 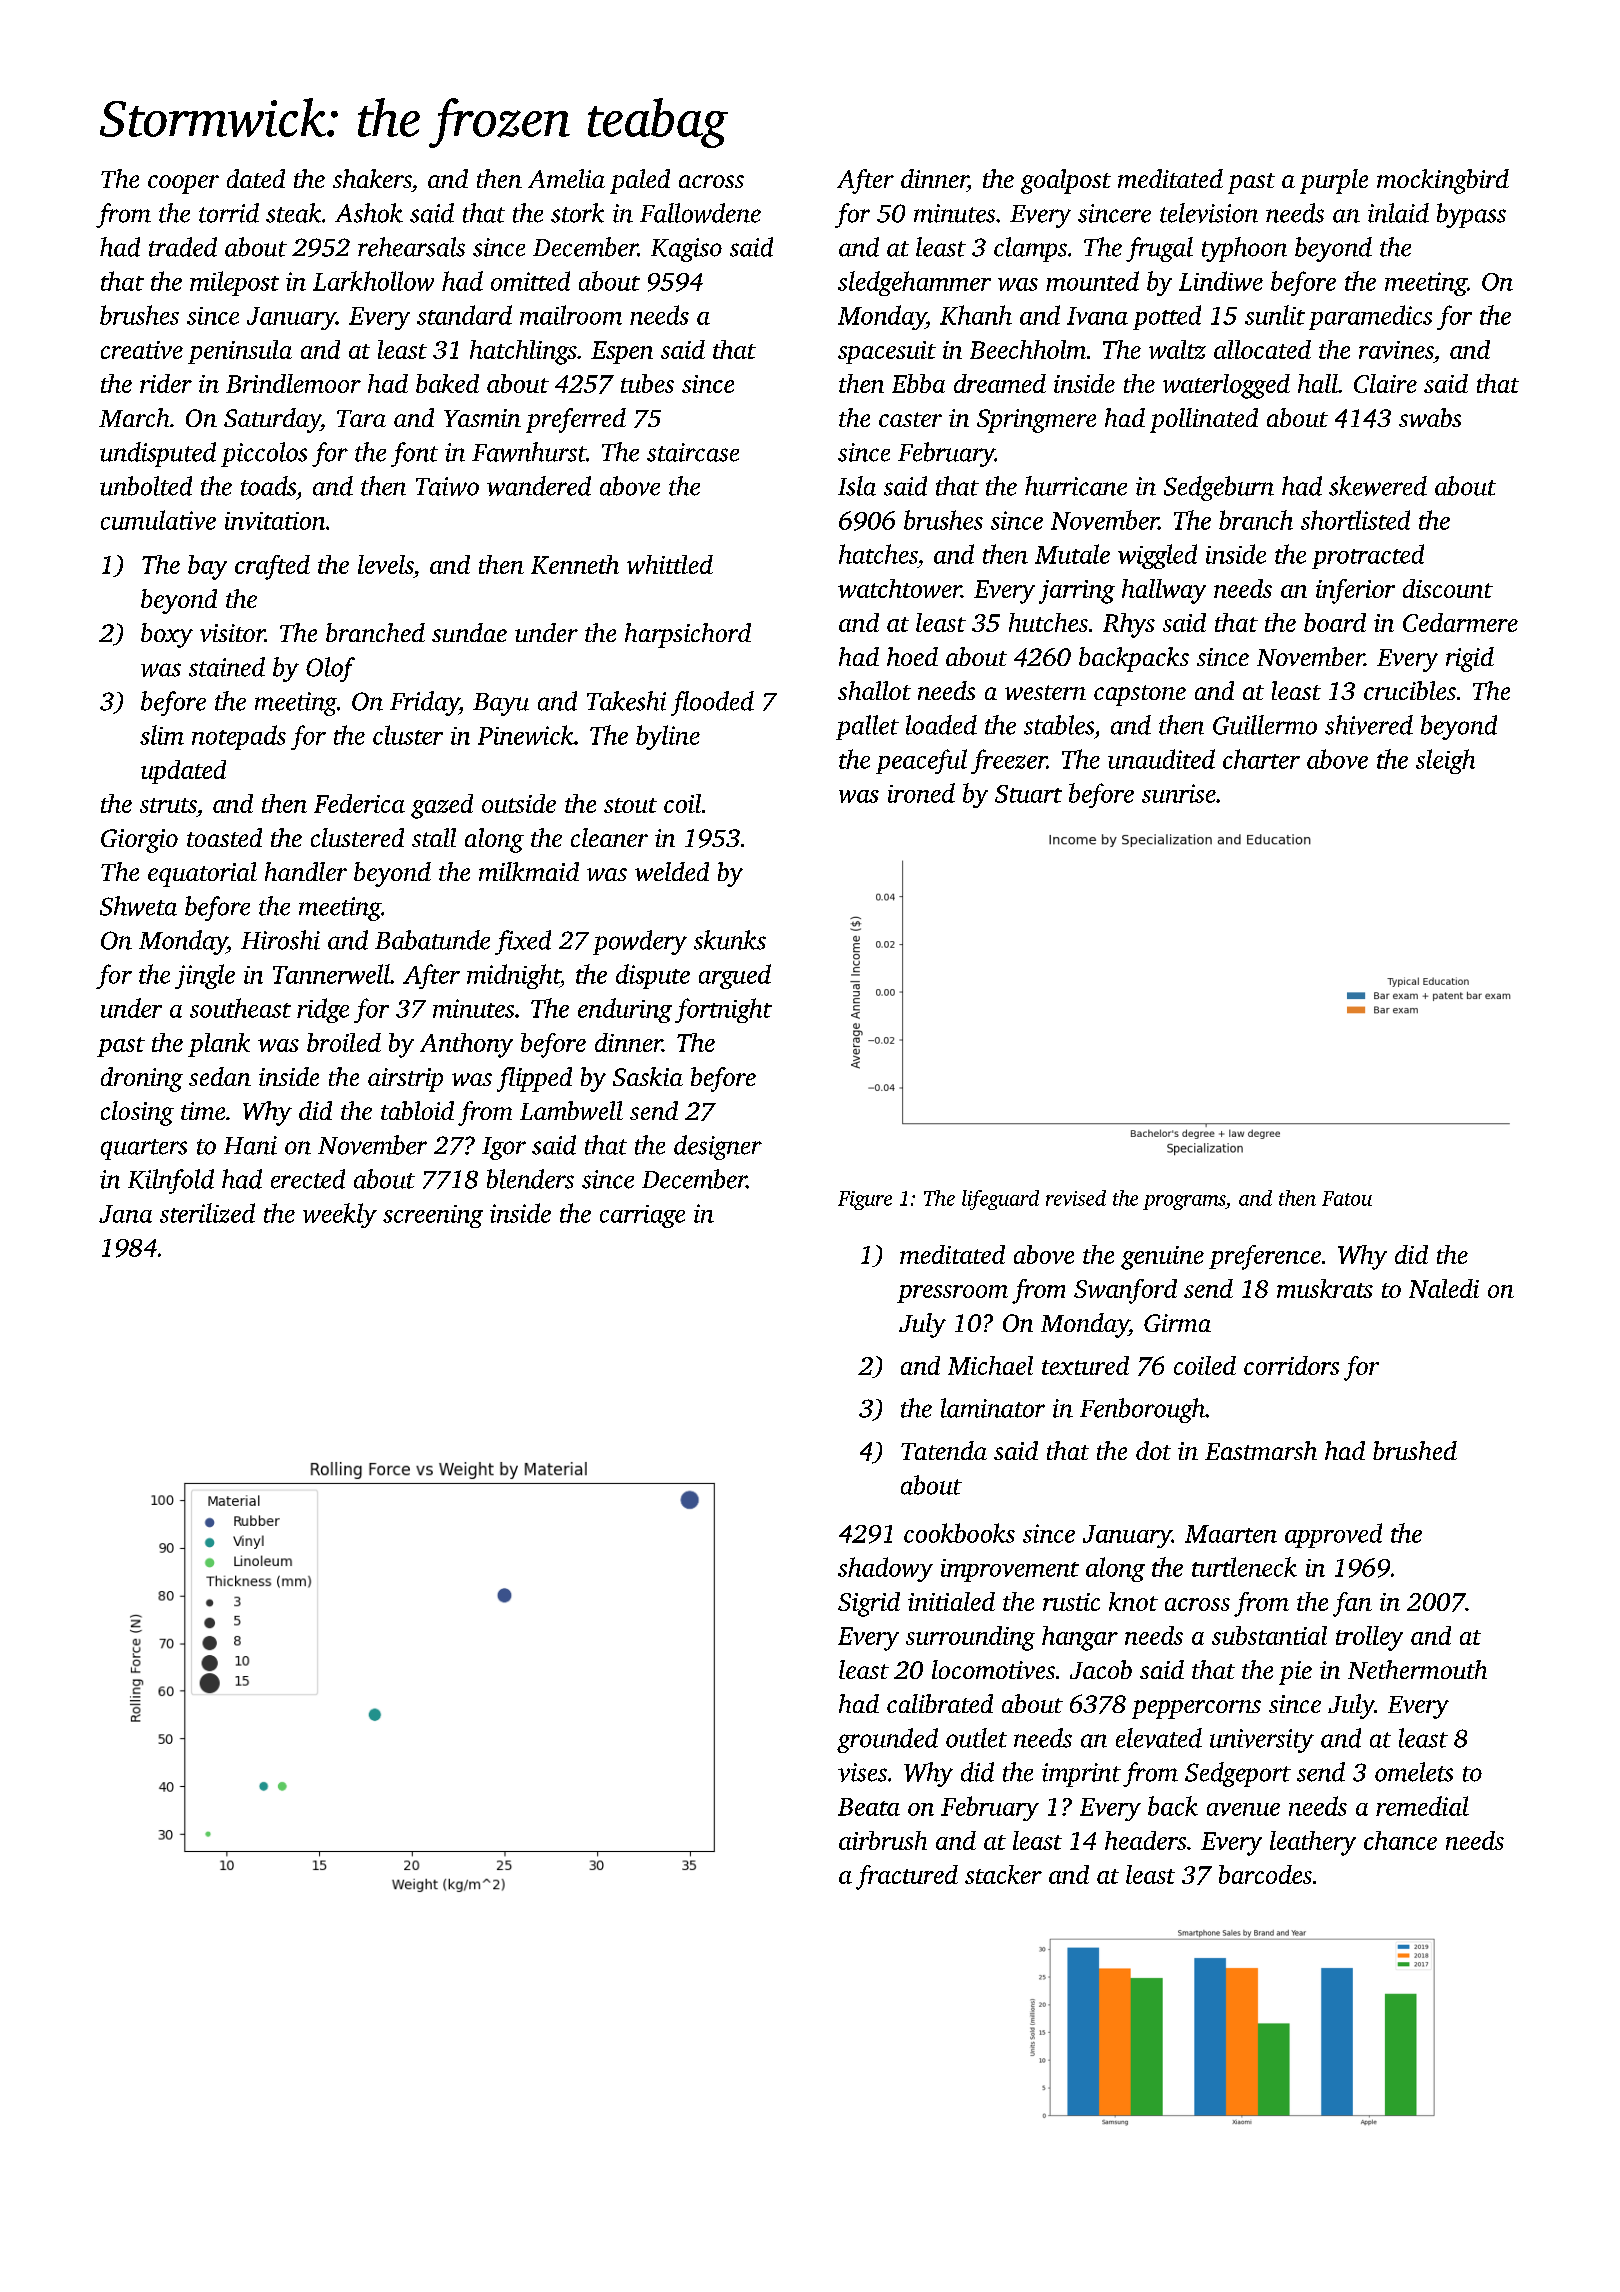 I want to click on shakers, so click(x=372, y=178).
